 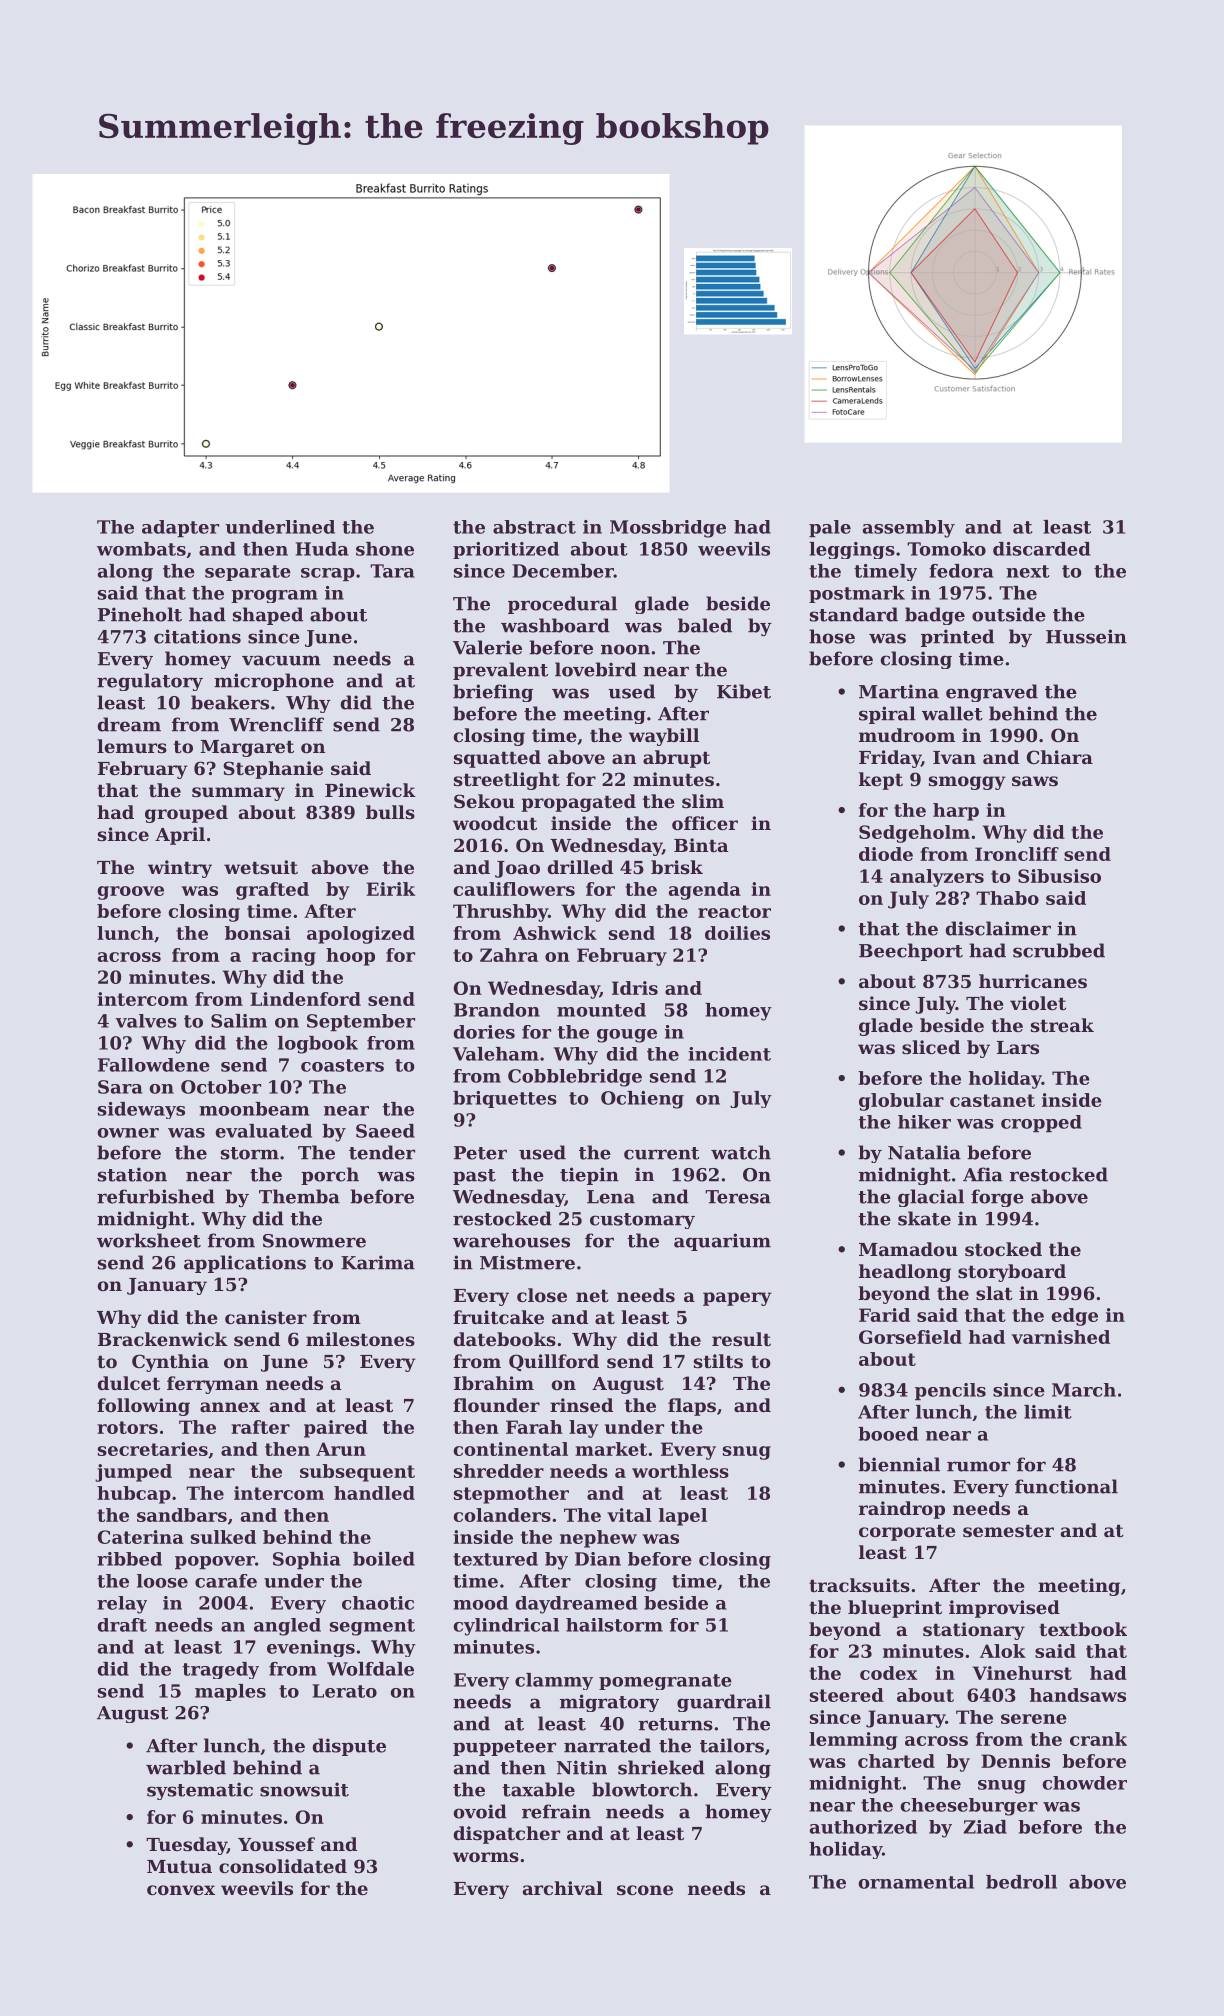 What do you see at coordinates (150, 682) in the screenshot?
I see `regulatory` at bounding box center [150, 682].
